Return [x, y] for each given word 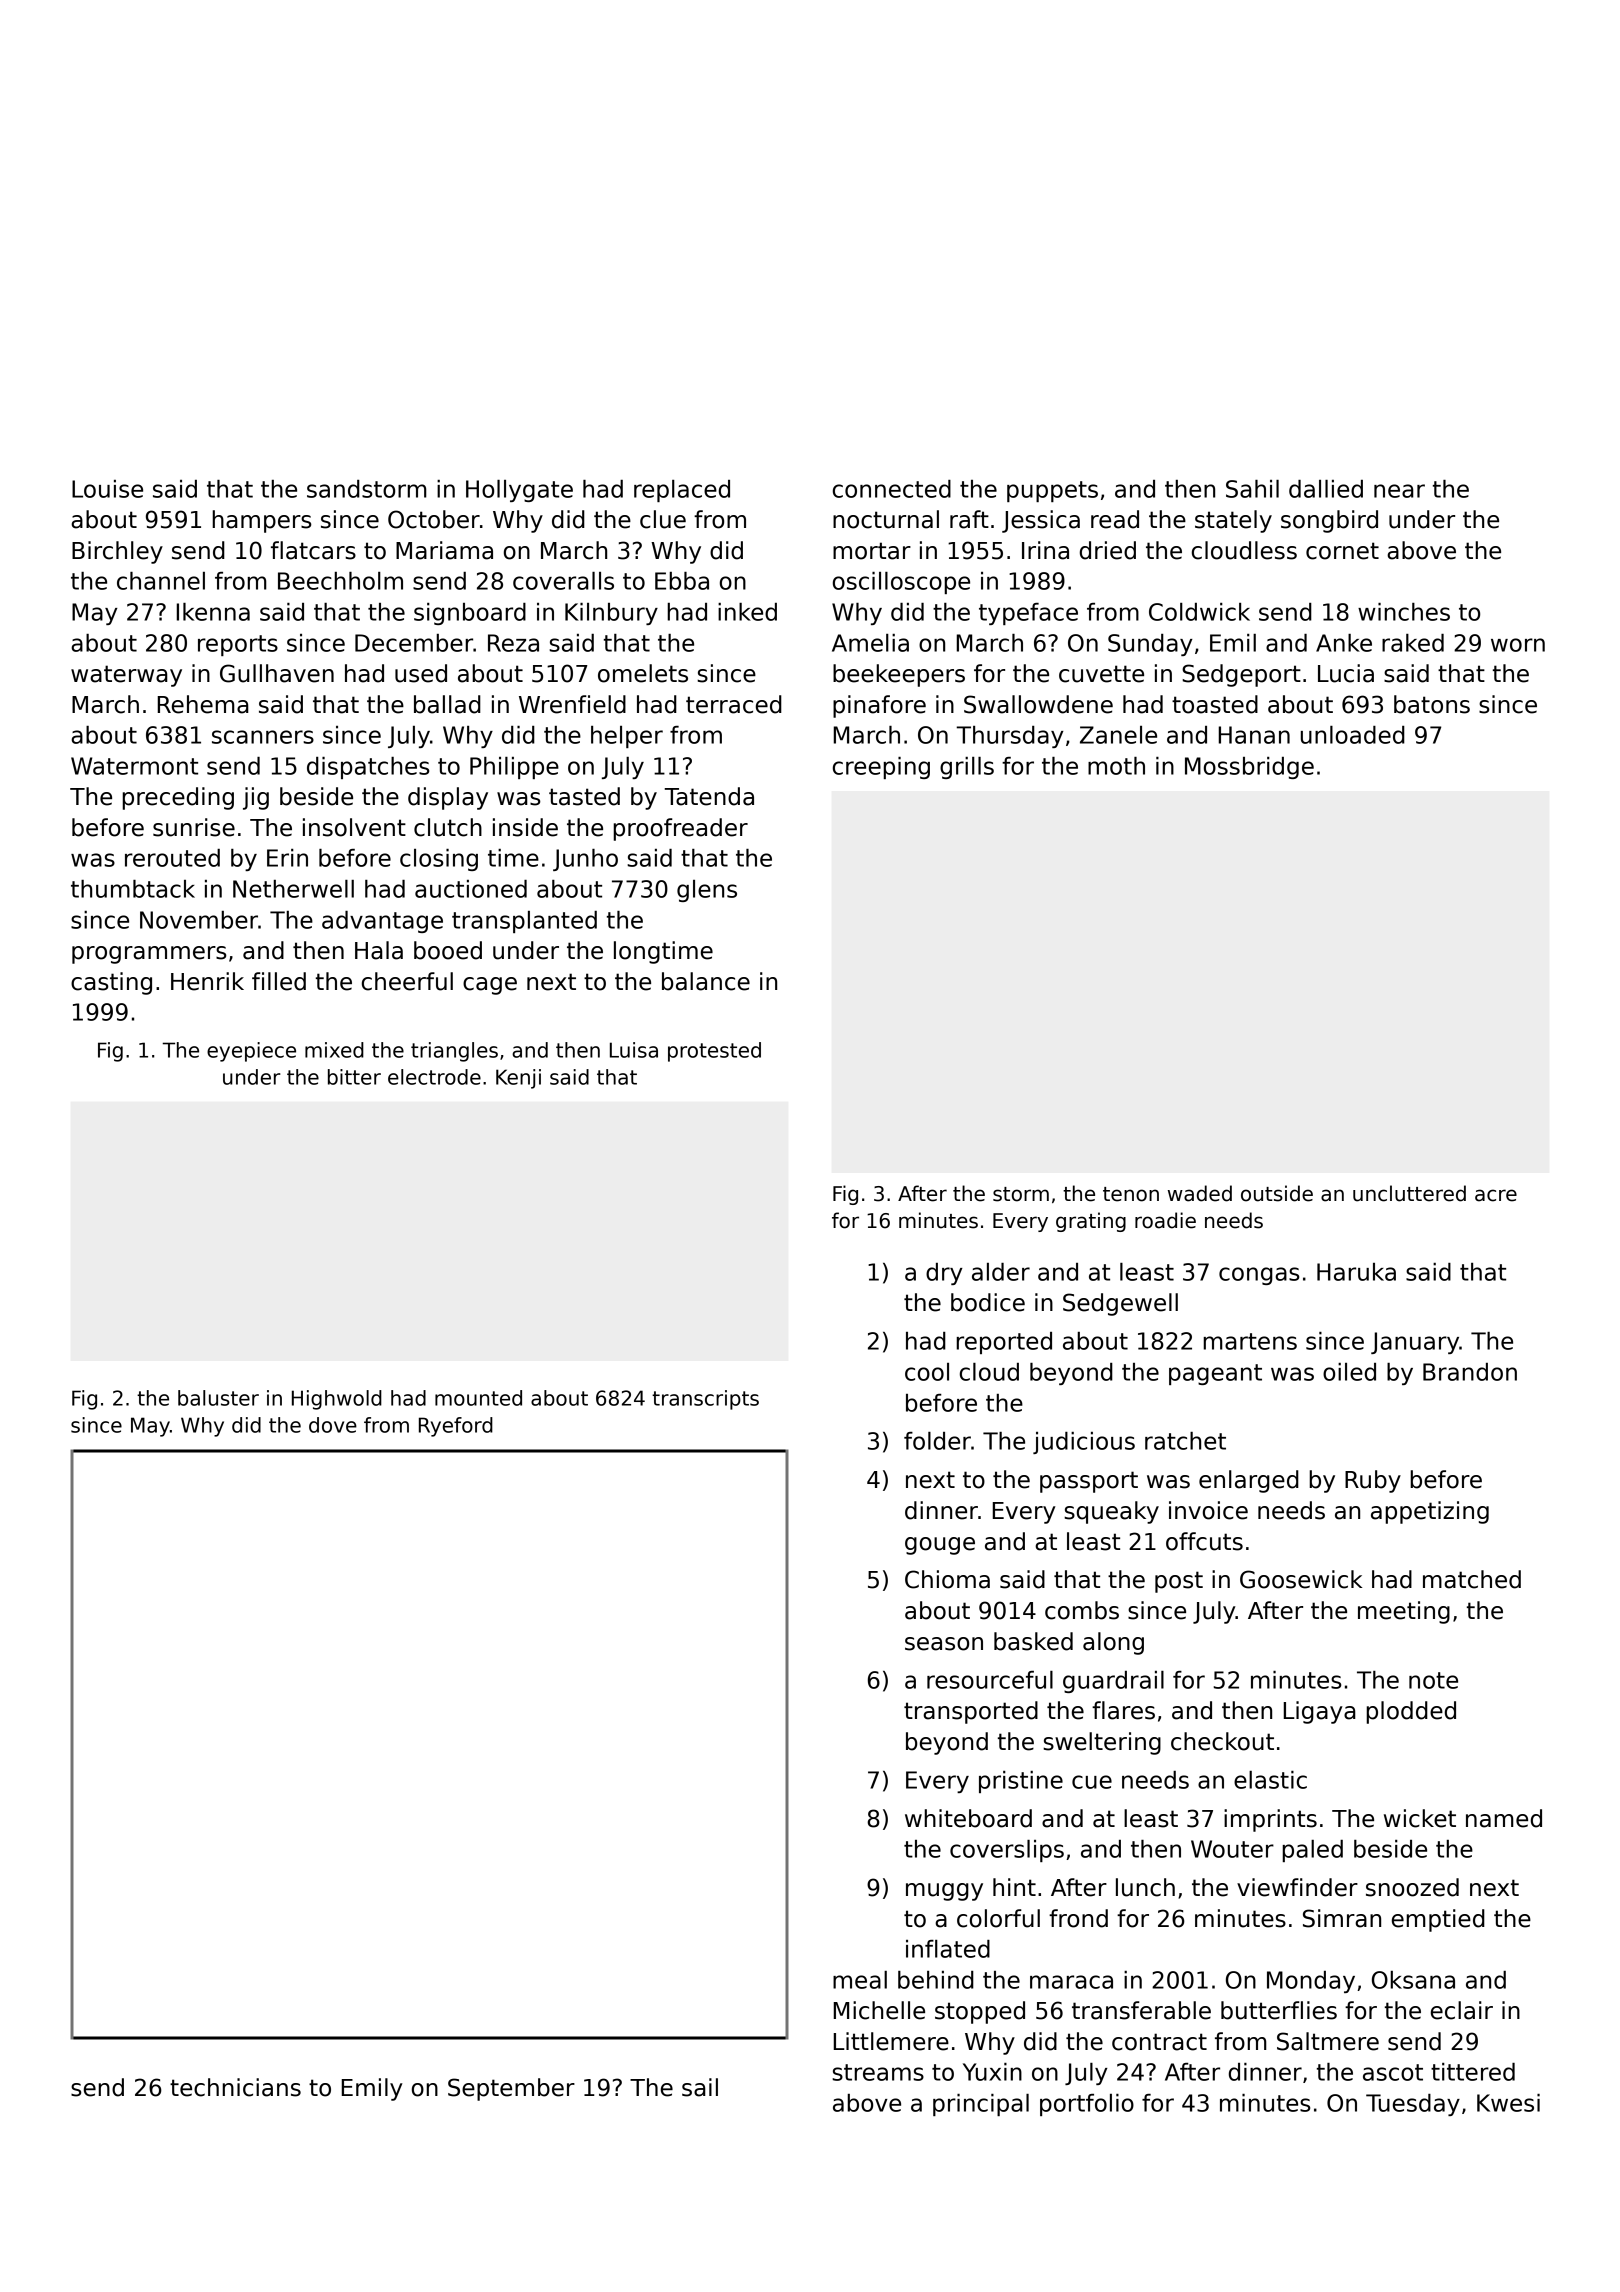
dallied [1326, 489]
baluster [218, 1398]
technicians [235, 2087]
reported [1004, 1343]
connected [892, 489]
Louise [107, 489]
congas [1259, 1276]
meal [860, 1980]
